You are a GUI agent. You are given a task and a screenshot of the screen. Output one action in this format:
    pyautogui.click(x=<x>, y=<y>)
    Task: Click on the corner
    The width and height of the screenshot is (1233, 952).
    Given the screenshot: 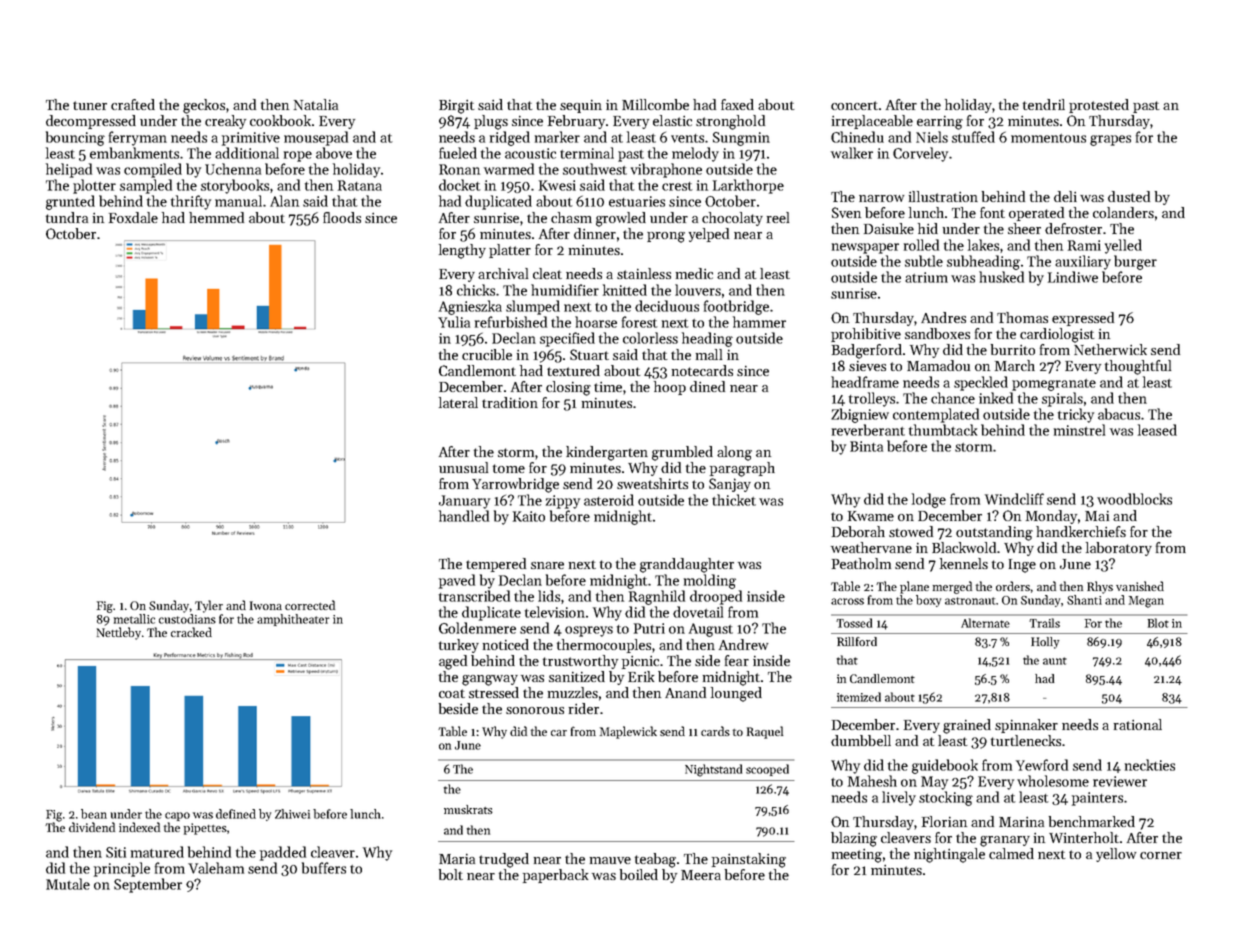 What is the action you would take?
    pyautogui.click(x=1161, y=855)
